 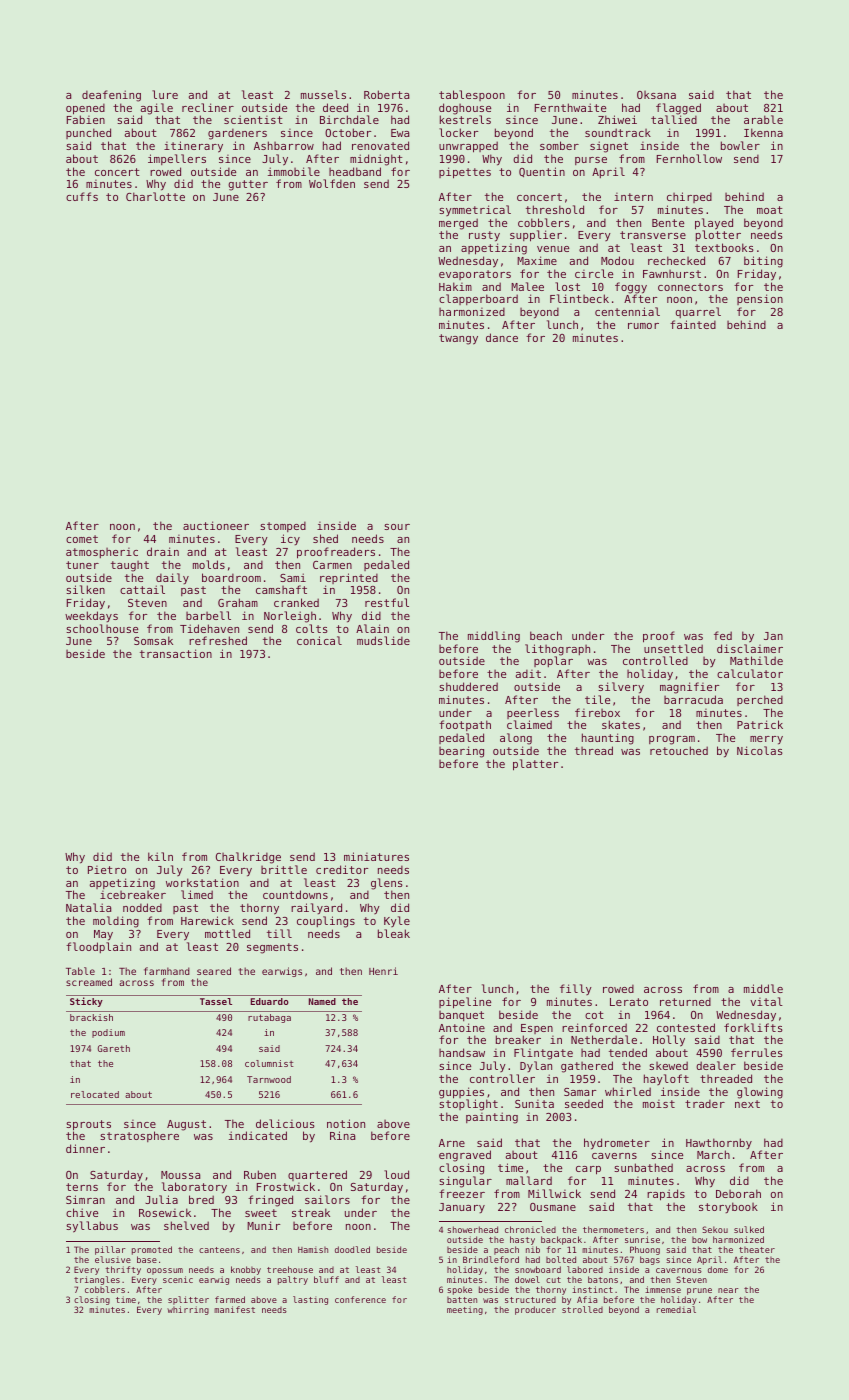 I want to click on Oksana, so click(x=656, y=95).
